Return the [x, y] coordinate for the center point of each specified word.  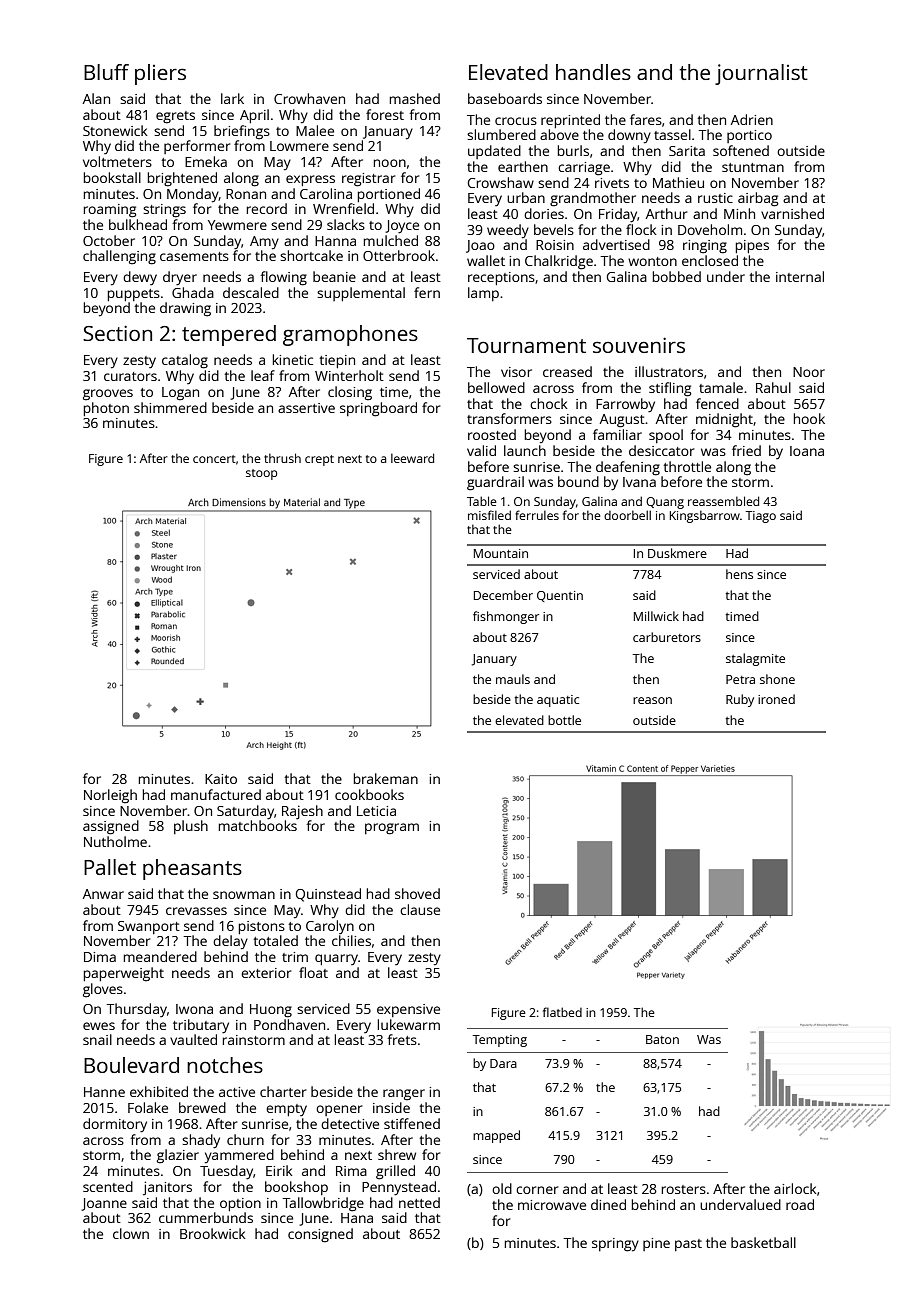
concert [214, 459]
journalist [761, 74]
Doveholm [710, 229]
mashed [415, 98]
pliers [160, 74]
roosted [492, 434]
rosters [684, 1189]
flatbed [562, 1012]
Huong [271, 1011]
